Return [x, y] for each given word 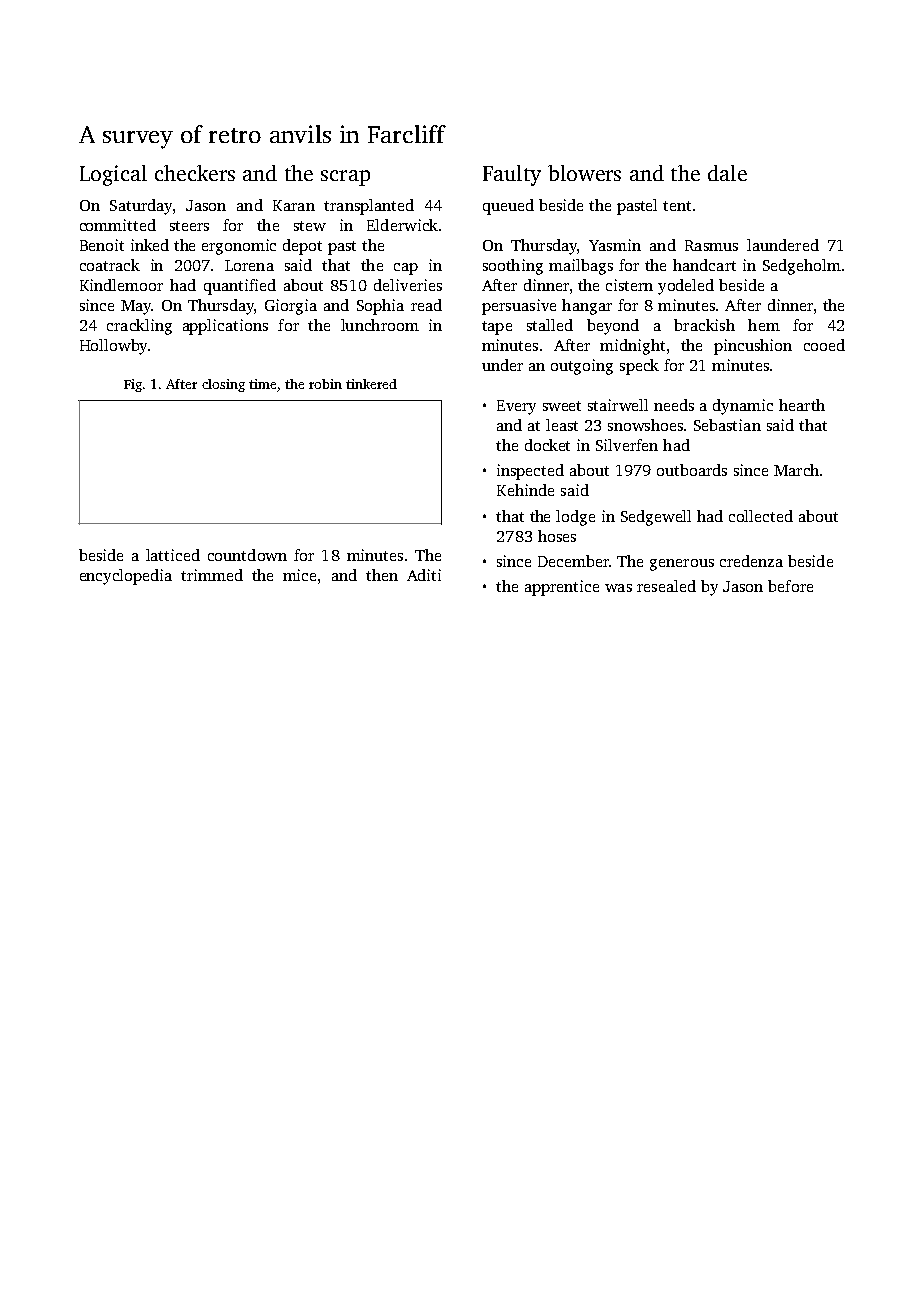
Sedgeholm [802, 267]
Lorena [249, 265]
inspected [530, 472]
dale [727, 173]
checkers [195, 173]
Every [516, 407]
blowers [584, 173]
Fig [133, 385]
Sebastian [727, 425]
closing [223, 385]
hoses [557, 536]
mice [299, 575]
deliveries [408, 285]
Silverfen [627, 445]
